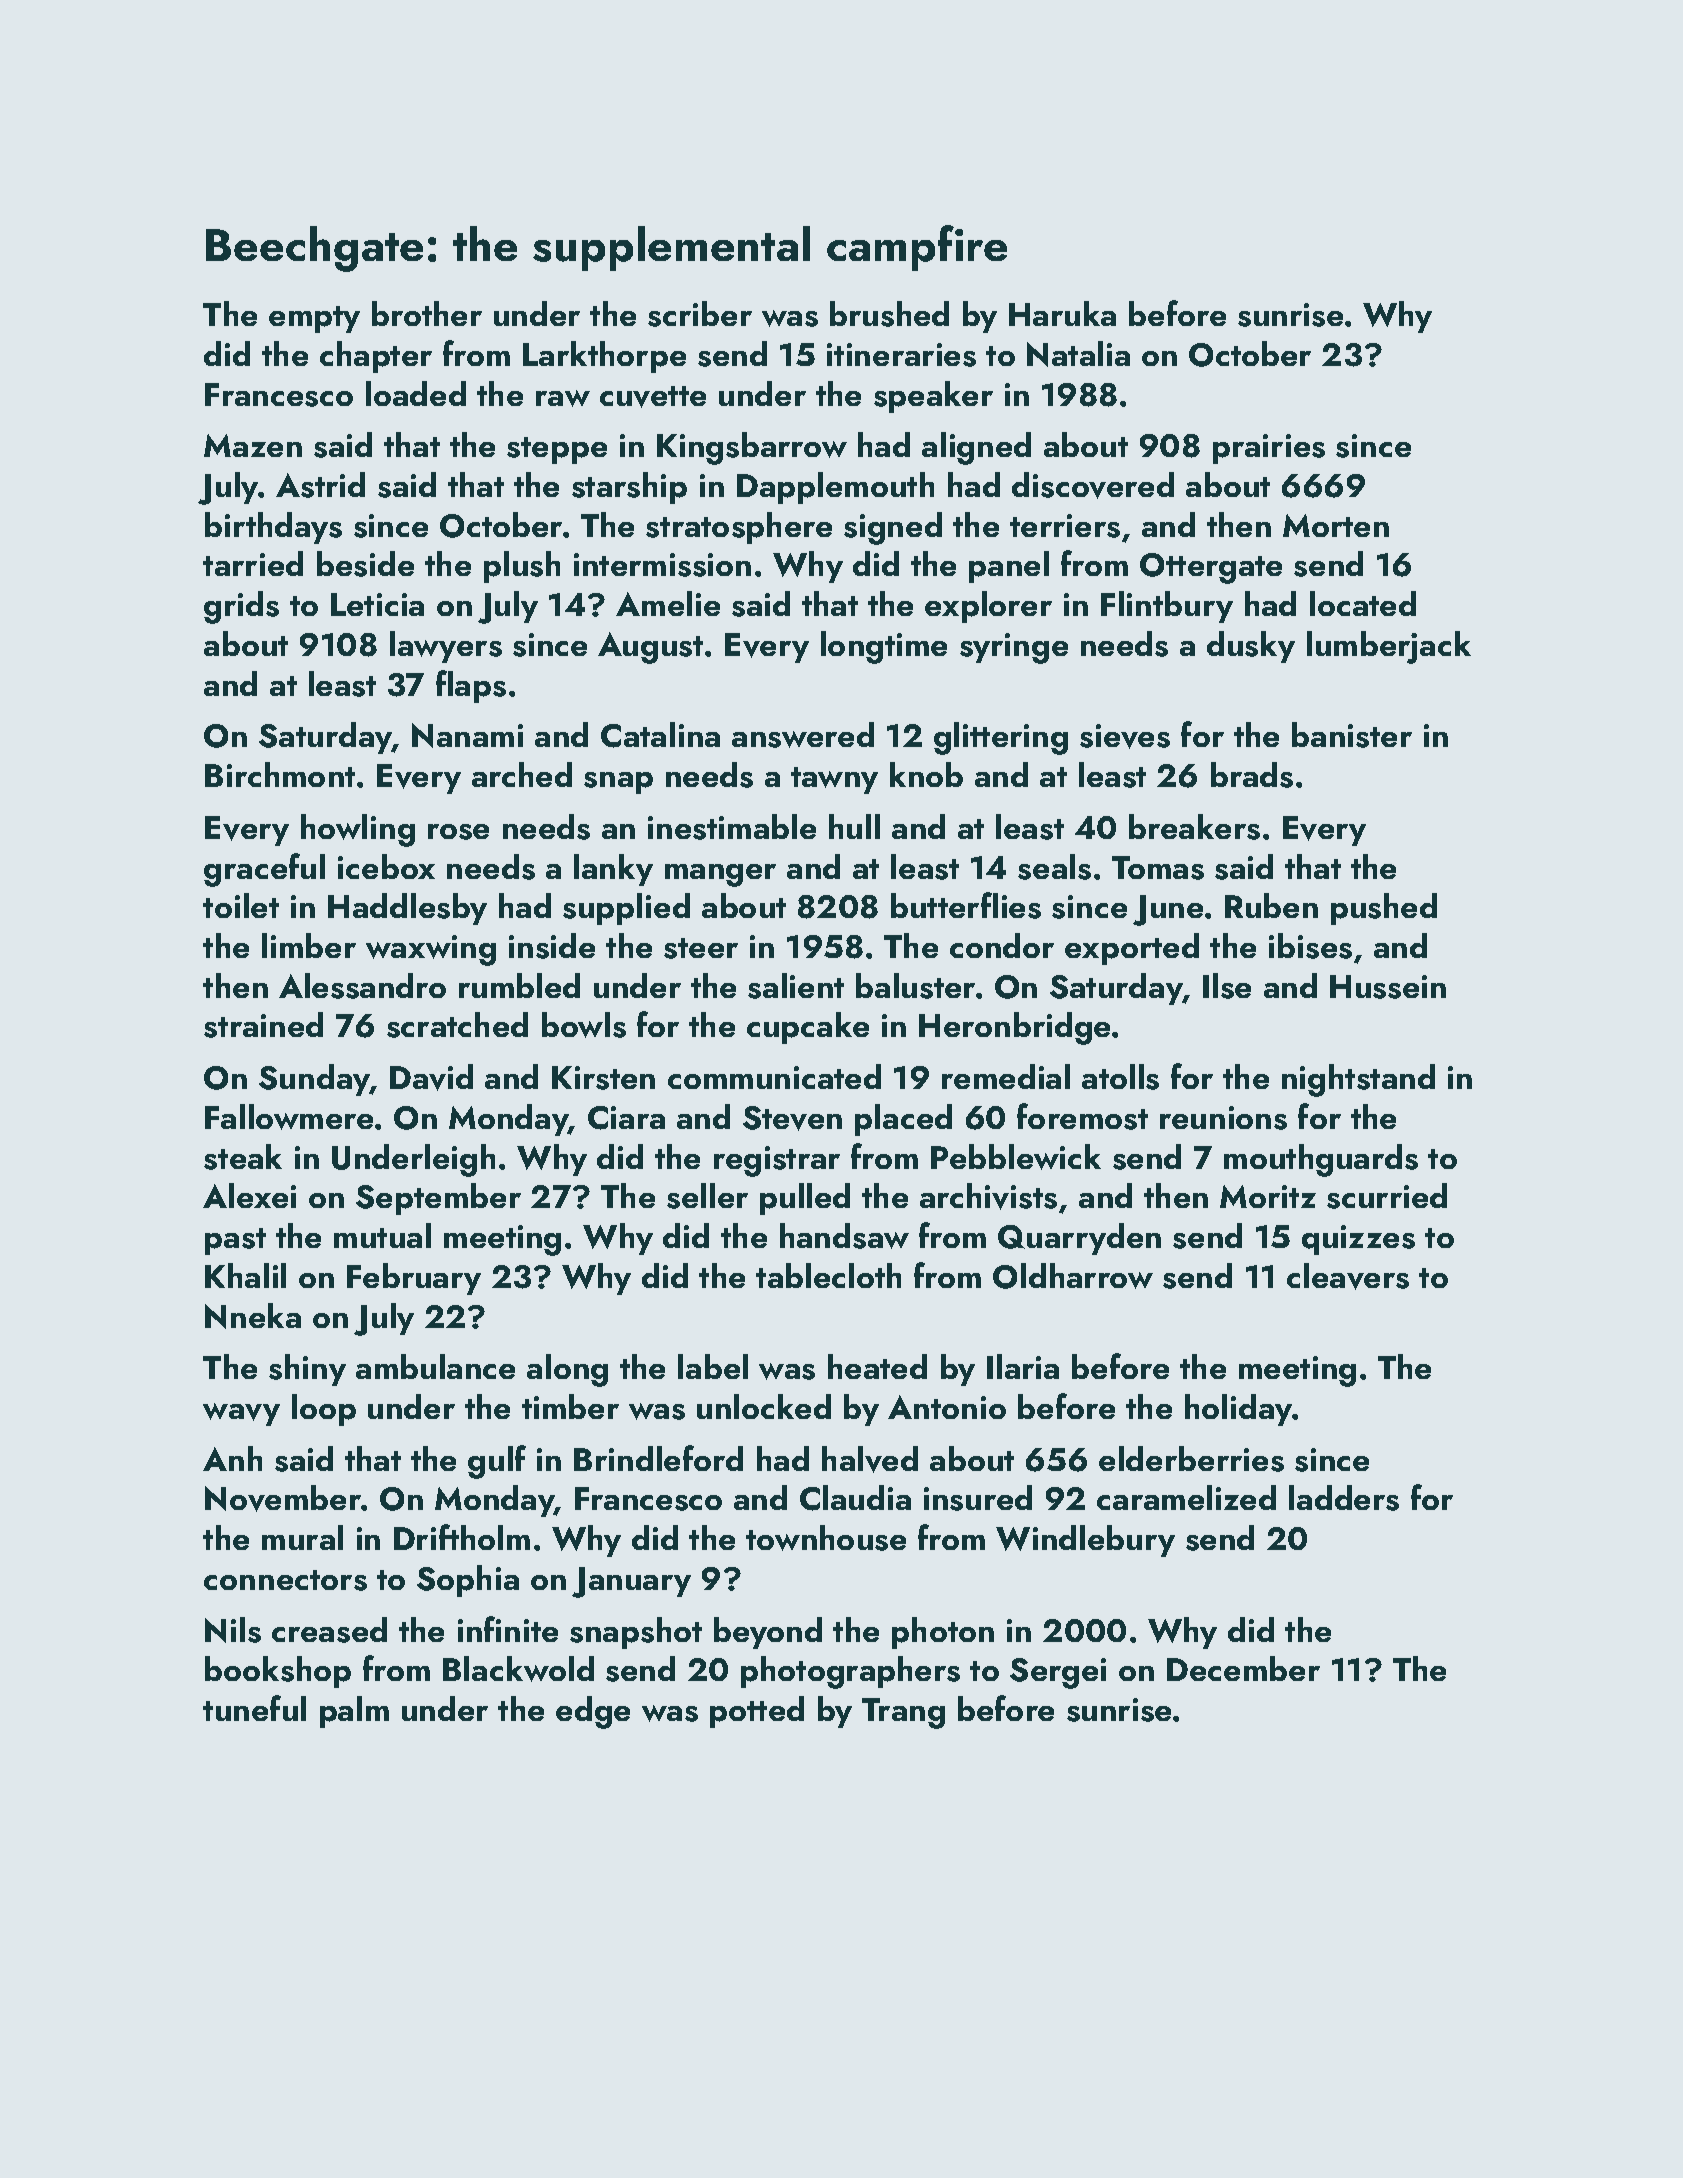  I want to click on ladders, so click(1344, 1498).
